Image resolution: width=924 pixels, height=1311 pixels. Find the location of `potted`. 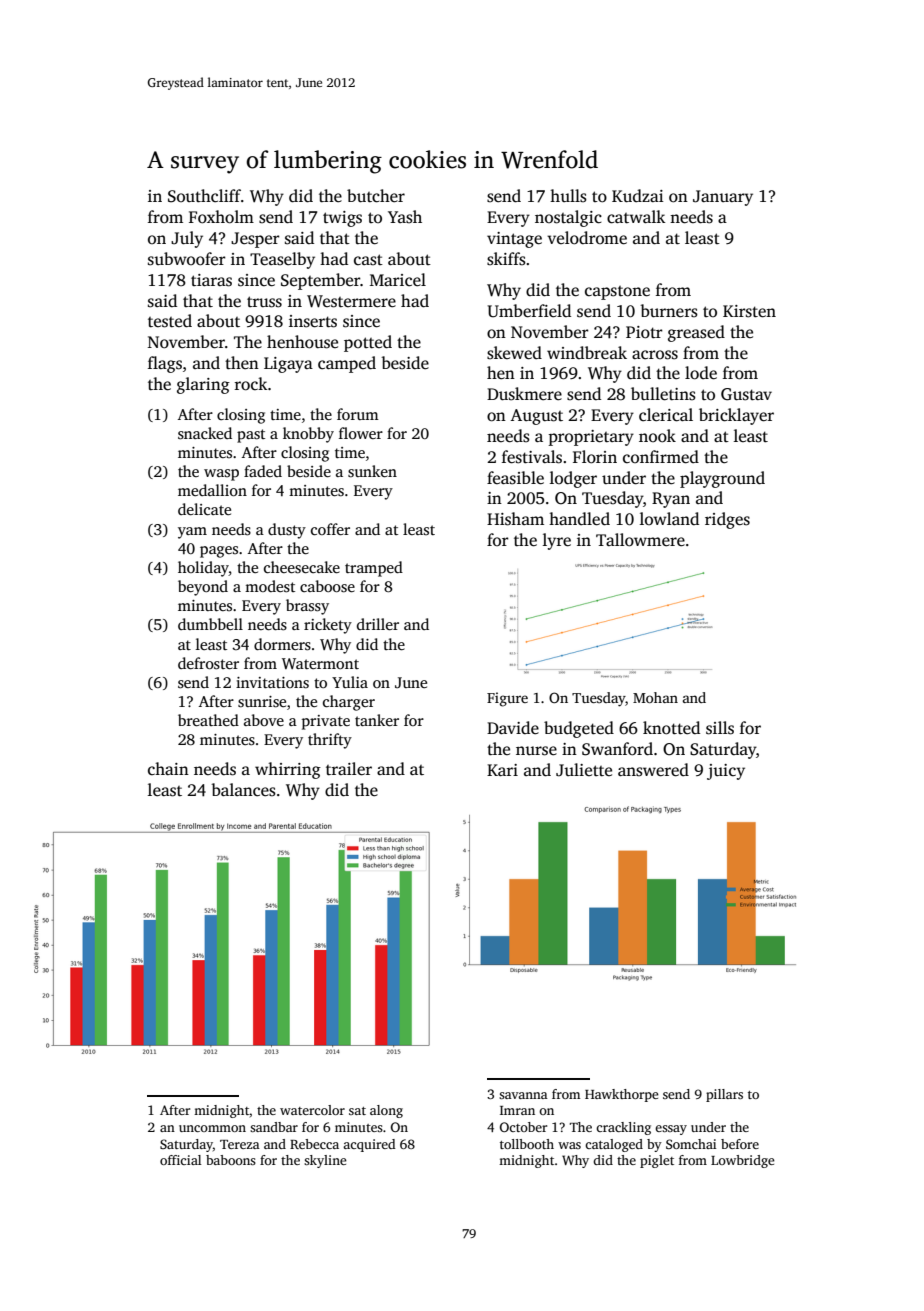

potted is located at coordinates (368, 343).
